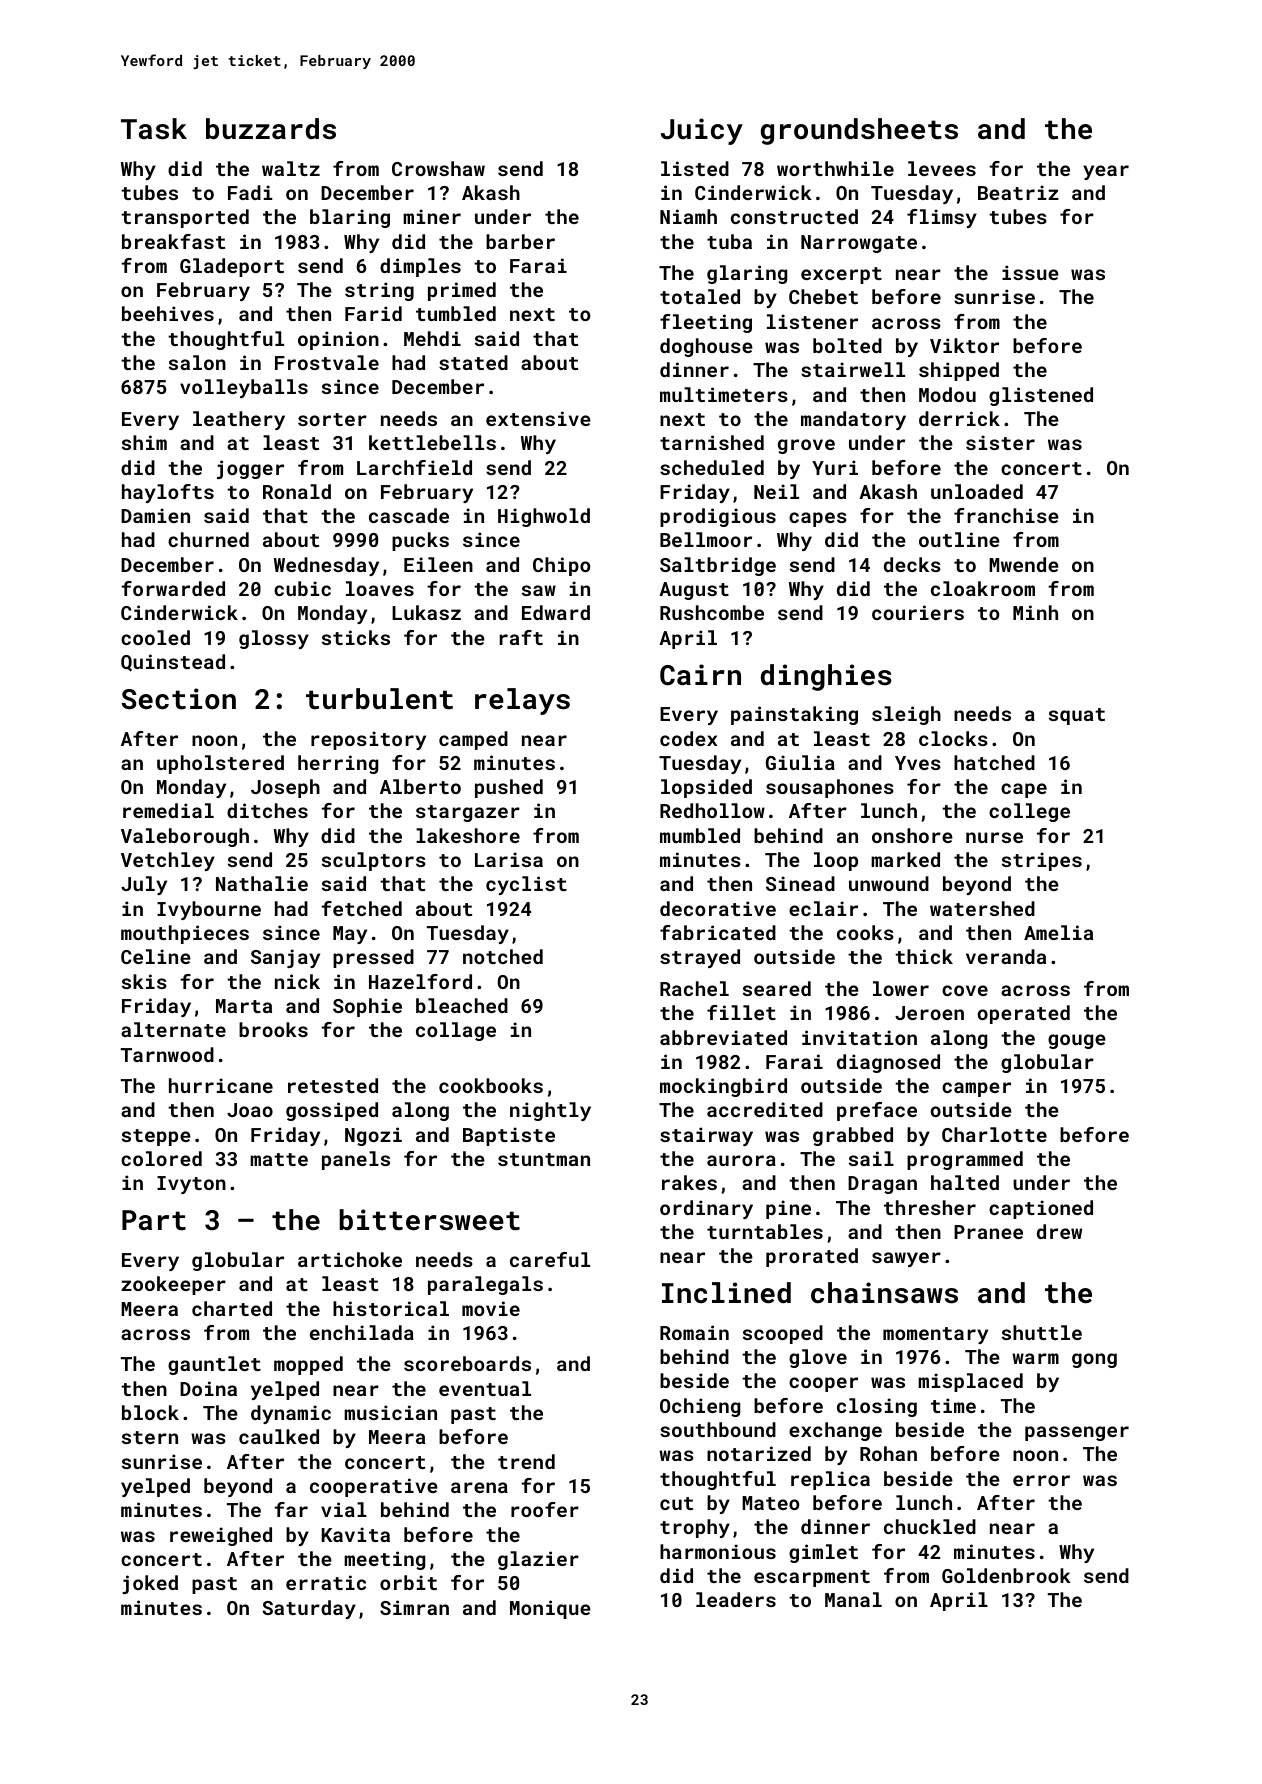  What do you see at coordinates (942, 168) in the screenshot?
I see `levees` at bounding box center [942, 168].
